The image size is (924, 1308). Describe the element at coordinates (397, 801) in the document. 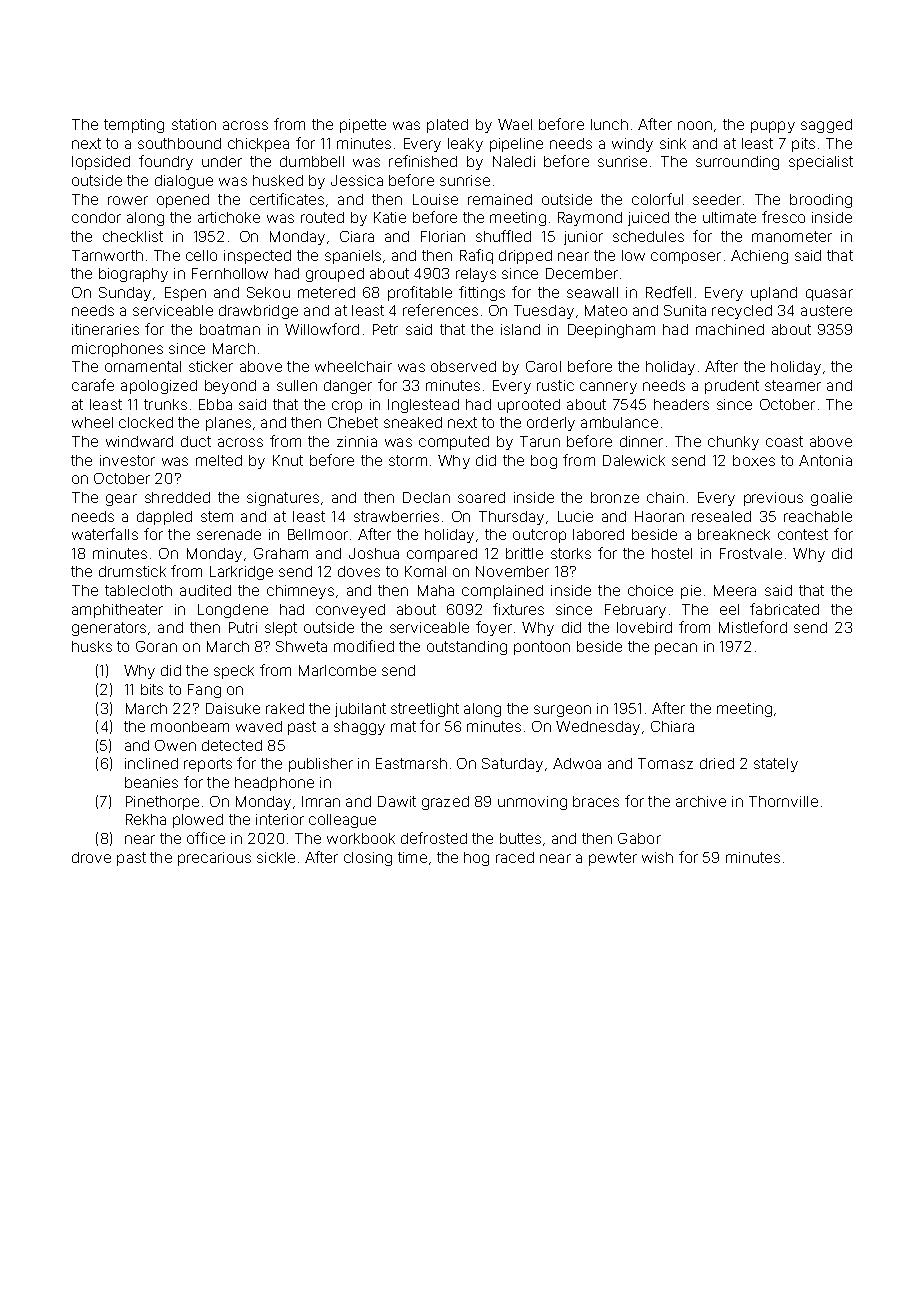

I see `Dawit` at that location.
